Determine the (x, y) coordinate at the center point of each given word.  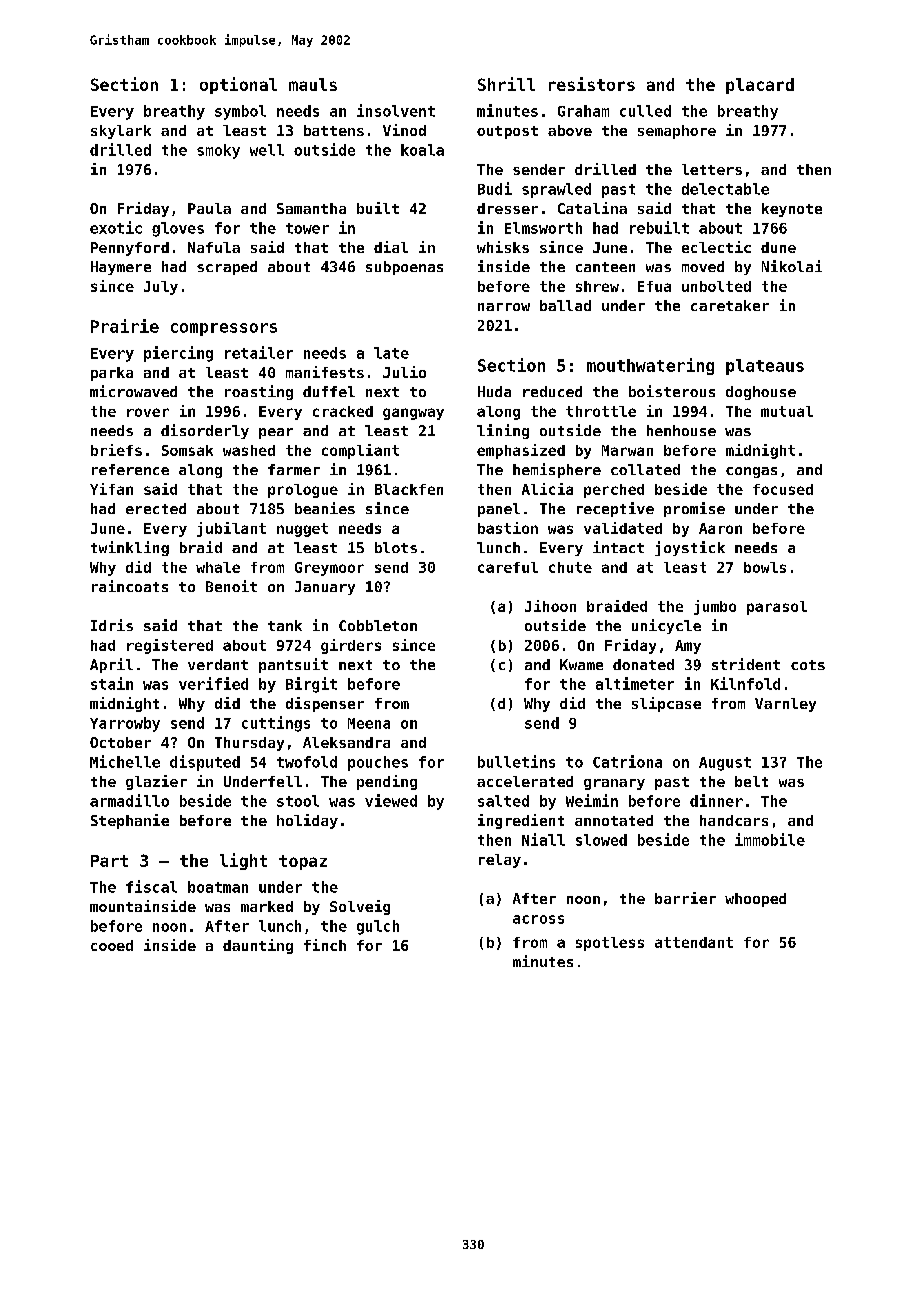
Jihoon (550, 606)
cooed (112, 945)
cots (808, 665)
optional (238, 85)
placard (760, 86)
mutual (787, 411)
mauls (313, 84)
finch (325, 945)
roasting (259, 392)
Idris (112, 625)
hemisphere (557, 470)
